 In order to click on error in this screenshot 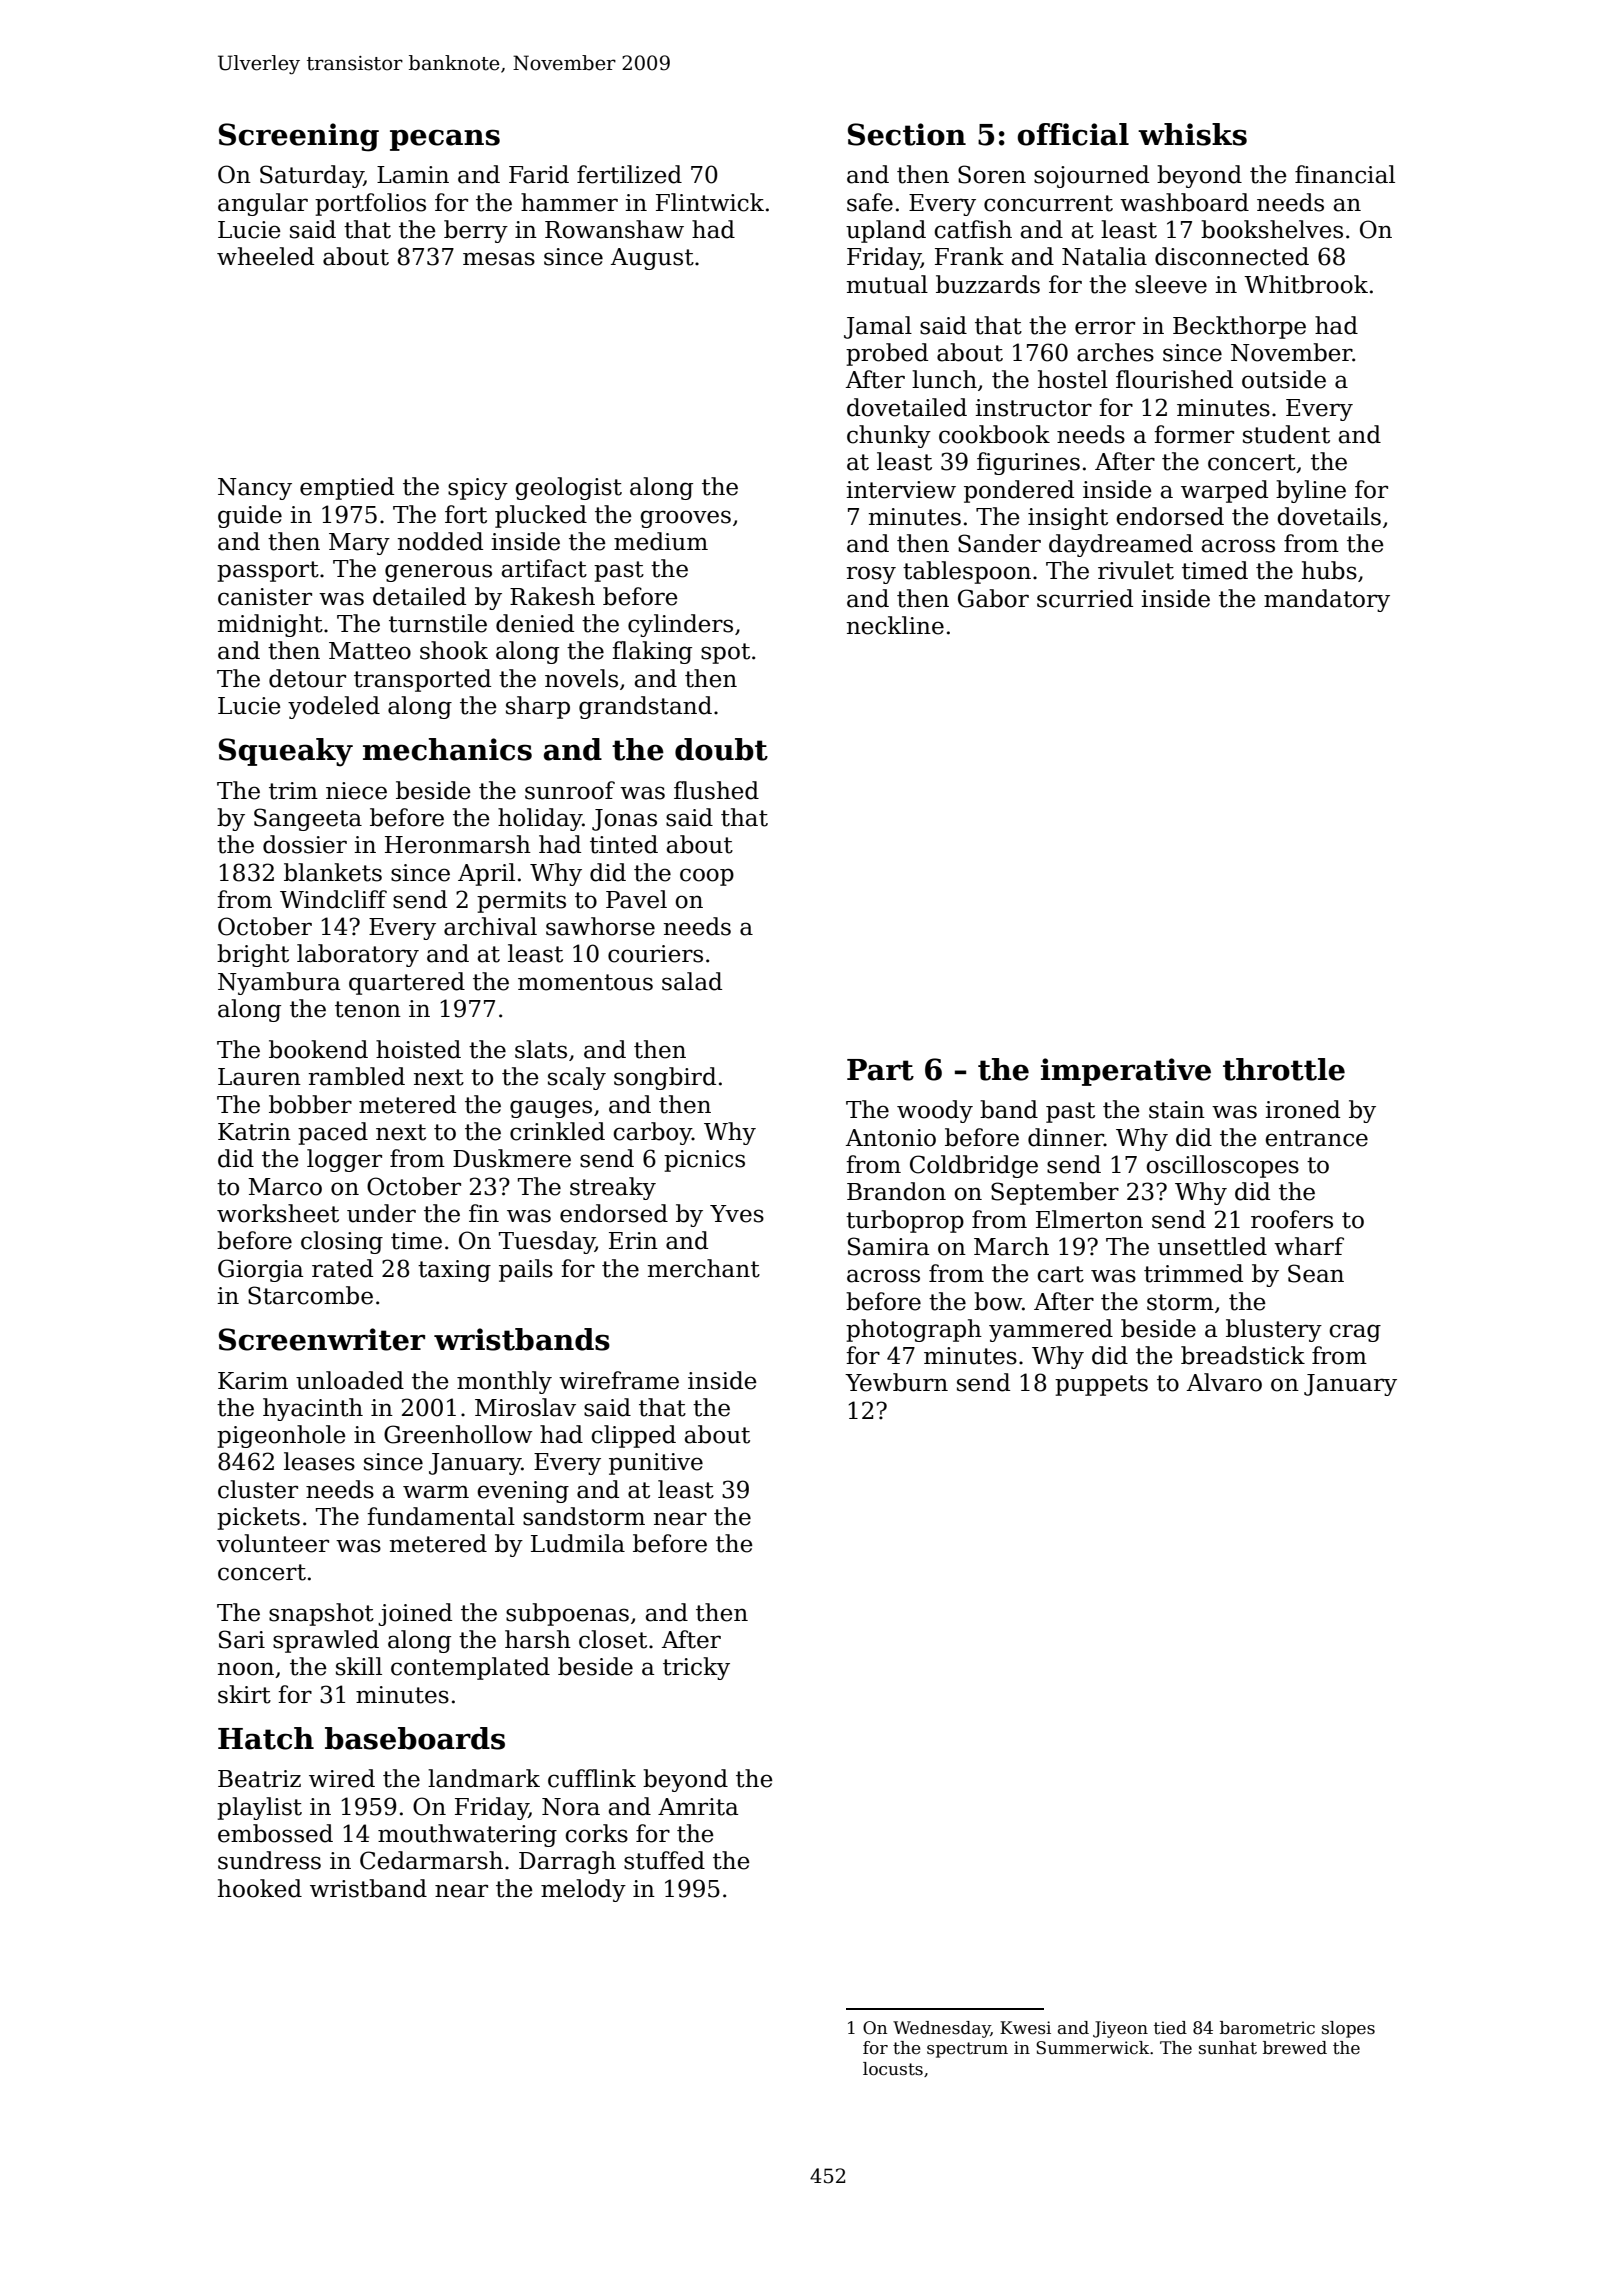, I will do `click(1105, 328)`.
